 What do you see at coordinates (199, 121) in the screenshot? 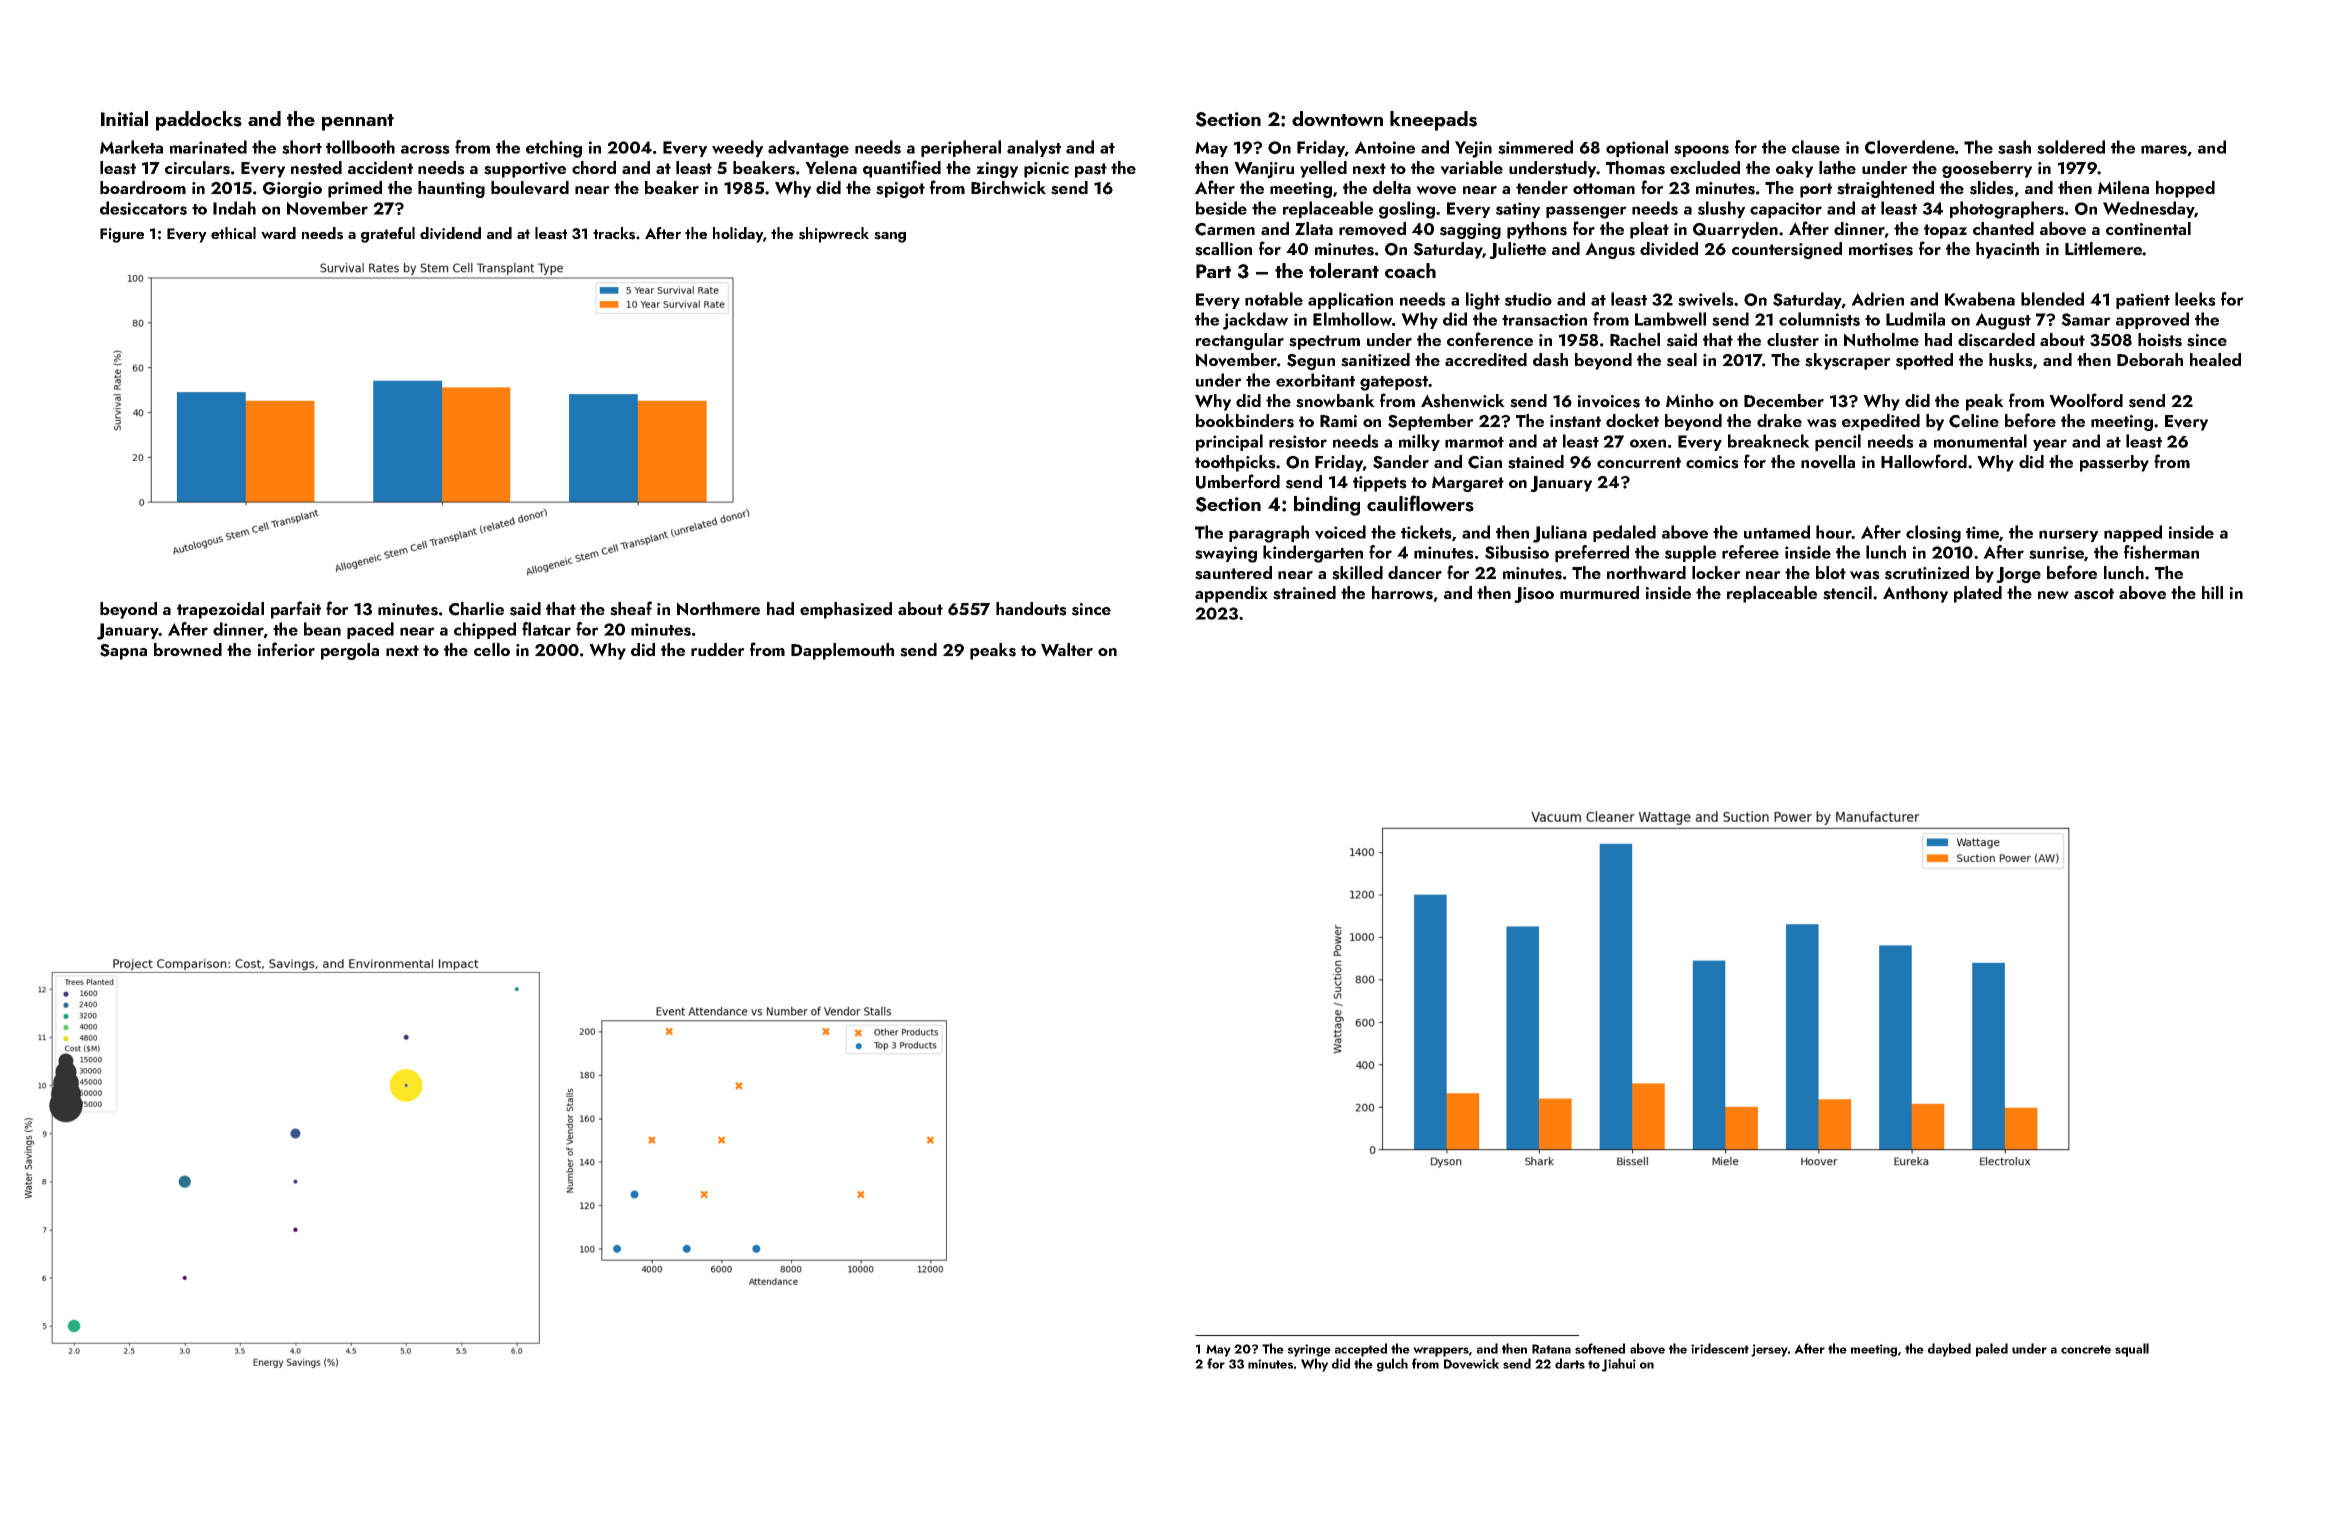
I see `paddocks` at bounding box center [199, 121].
